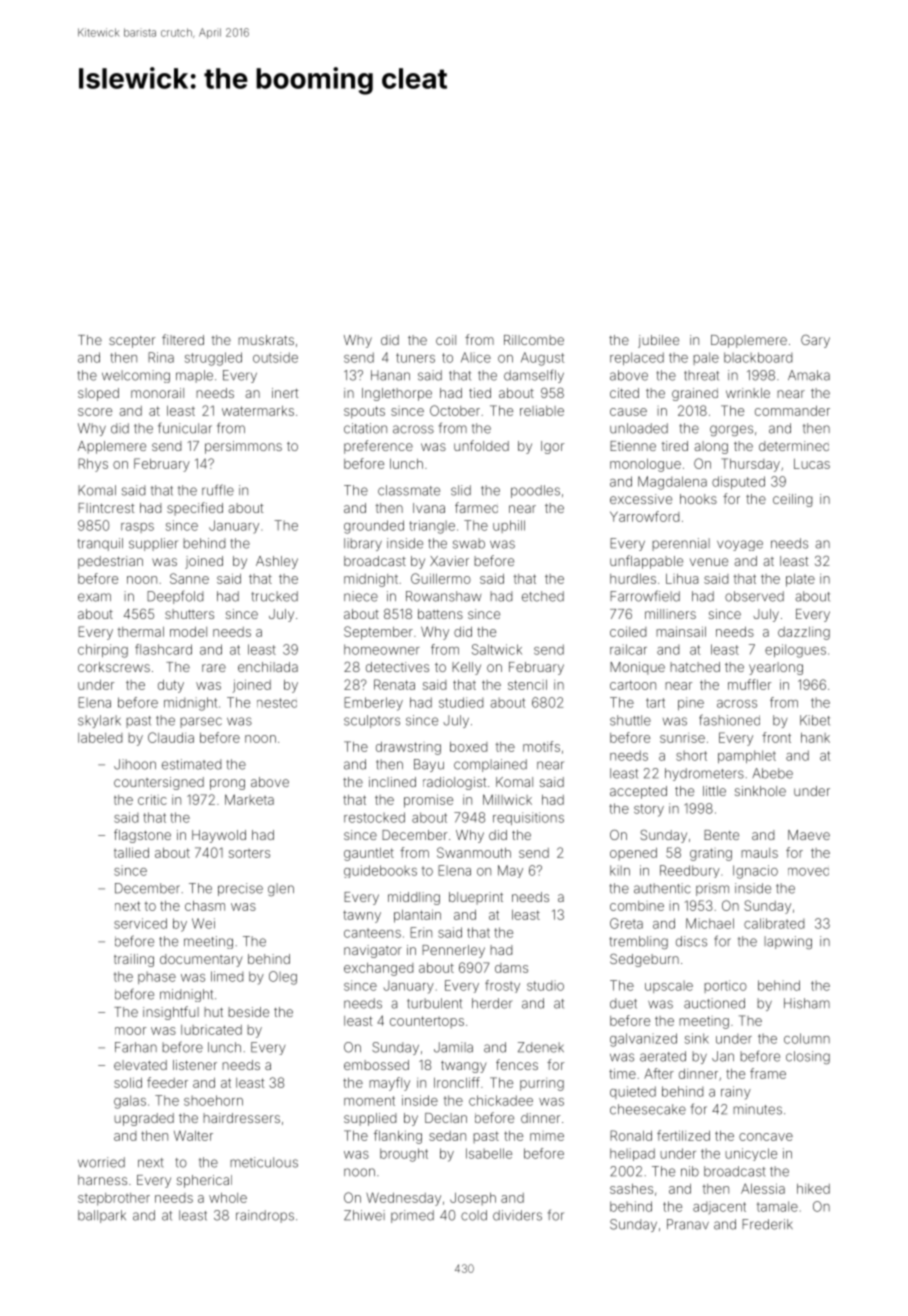 Image resolution: width=908 pixels, height=1316 pixels. I want to click on triangle, so click(432, 527).
